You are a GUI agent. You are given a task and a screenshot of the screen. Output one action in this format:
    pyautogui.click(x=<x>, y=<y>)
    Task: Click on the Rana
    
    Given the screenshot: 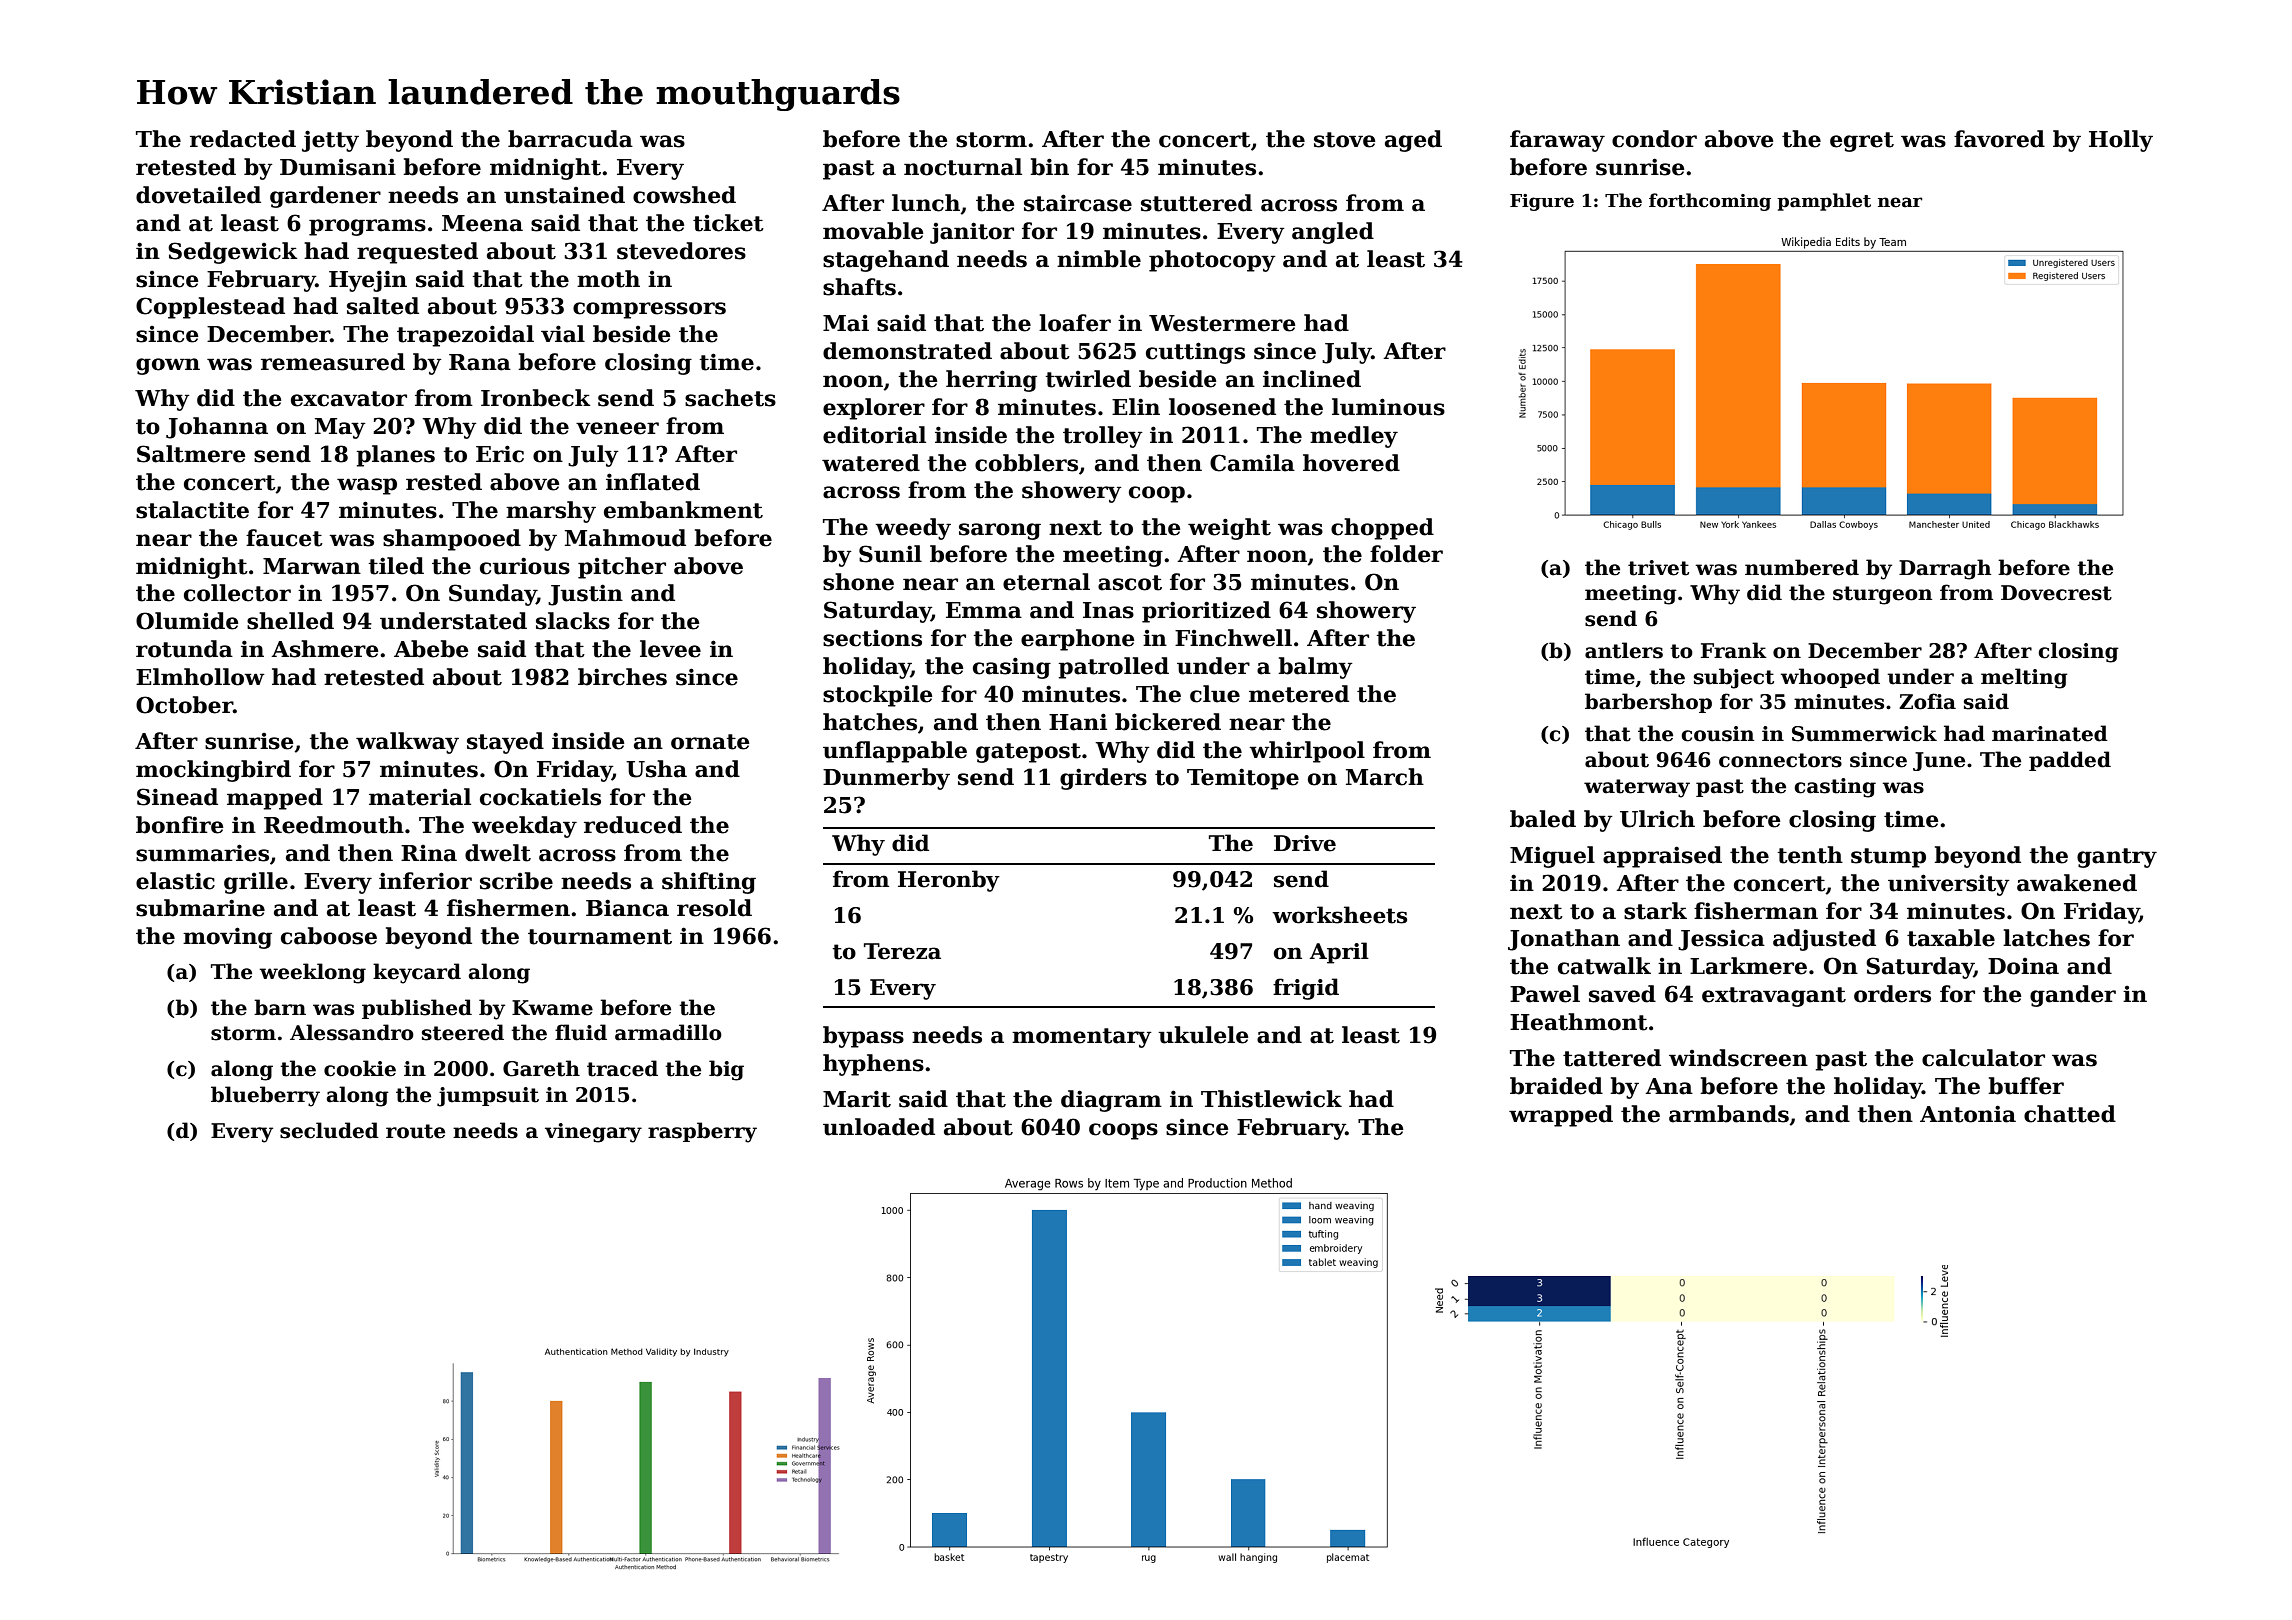 What is the action you would take?
    pyautogui.click(x=480, y=362)
